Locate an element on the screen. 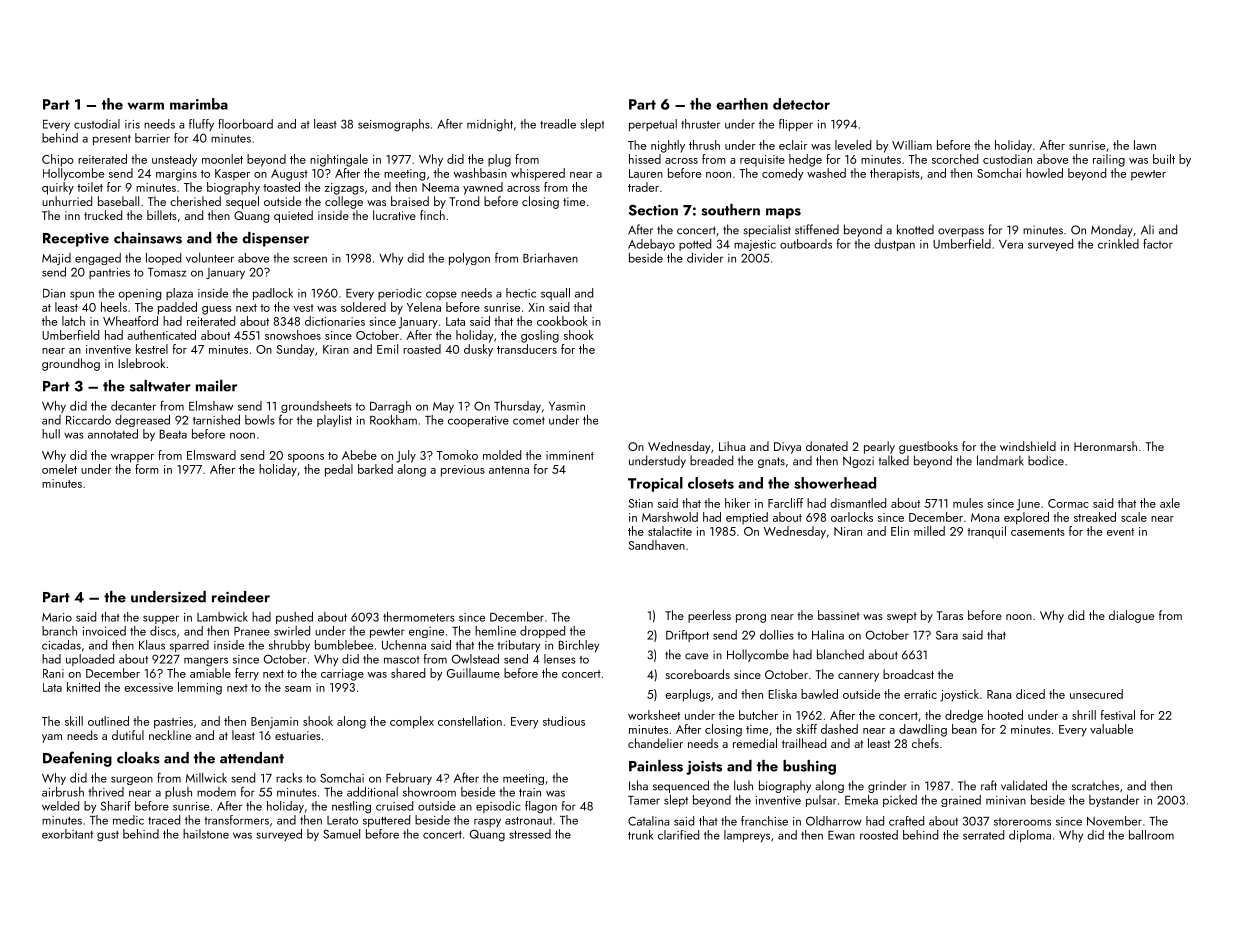  Kiran is located at coordinates (336, 349).
